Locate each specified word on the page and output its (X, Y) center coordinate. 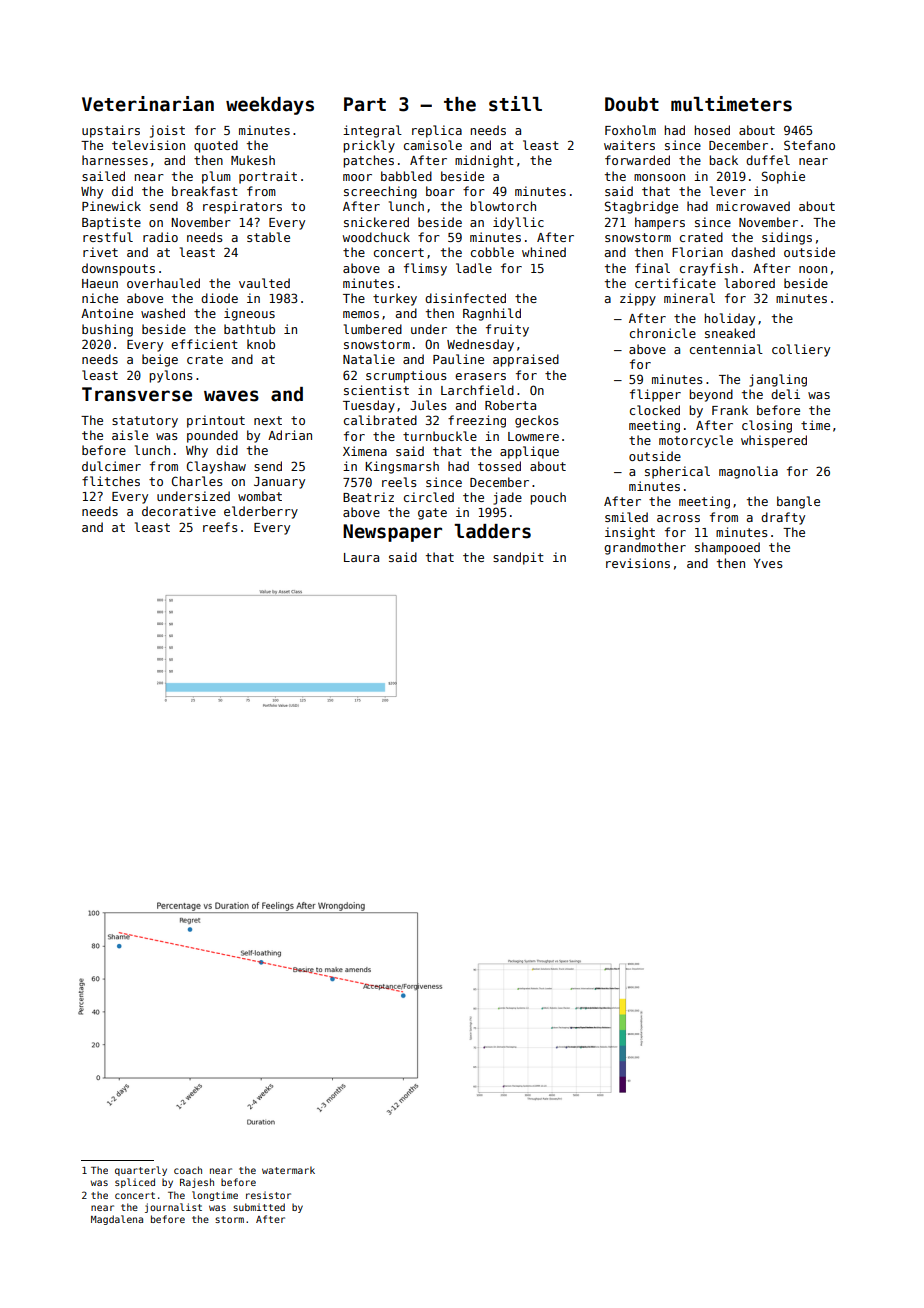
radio (160, 237)
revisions (638, 563)
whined (544, 252)
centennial (726, 349)
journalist (173, 1208)
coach (188, 1170)
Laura (361, 557)
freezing (477, 421)
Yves (768, 563)
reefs (220, 527)
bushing (107, 330)
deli (785, 394)
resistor (268, 1195)
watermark (288, 1170)
